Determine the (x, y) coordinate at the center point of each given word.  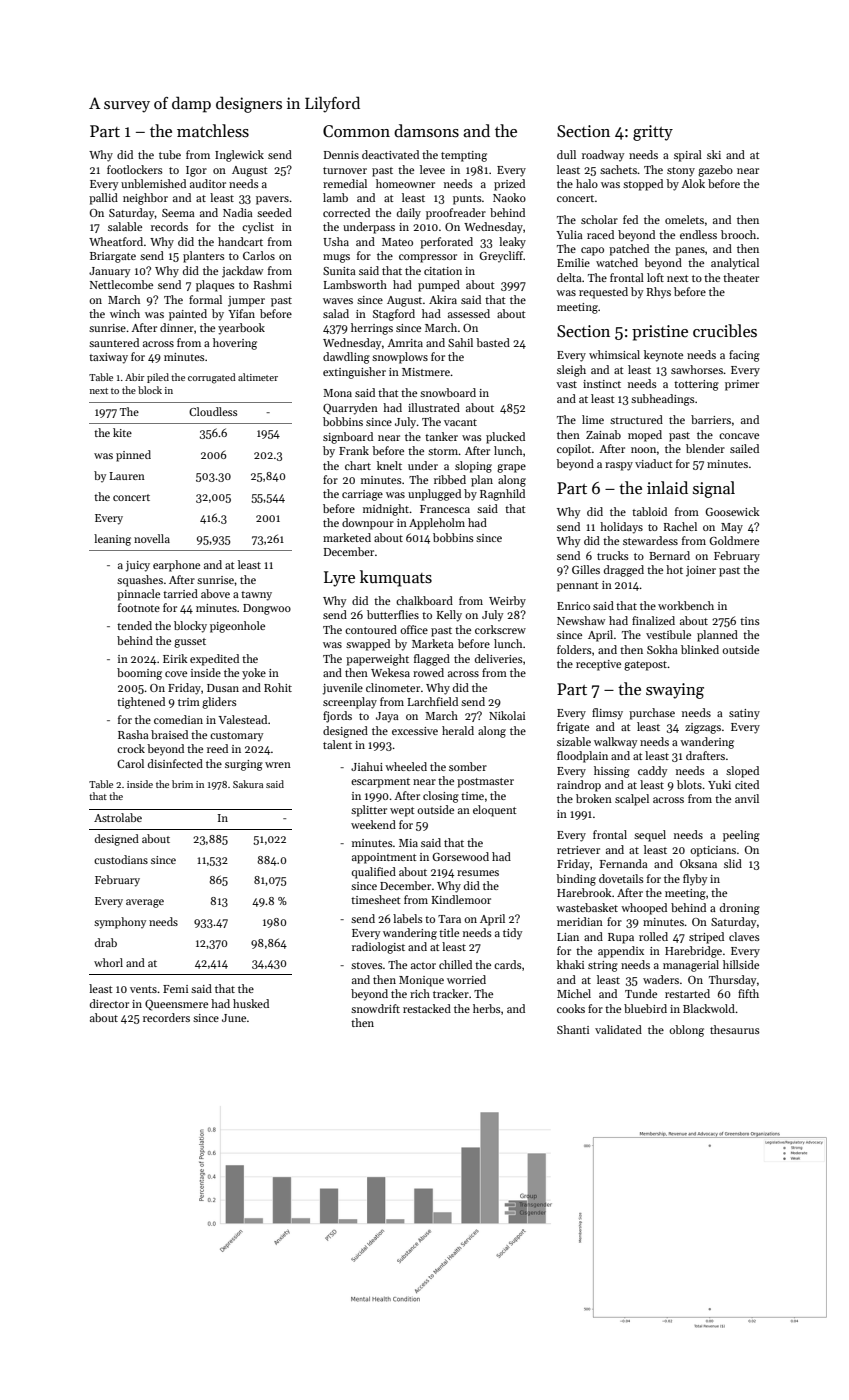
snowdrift (375, 1008)
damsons (426, 131)
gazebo (715, 171)
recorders (166, 1017)
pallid (103, 199)
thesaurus (735, 1029)
